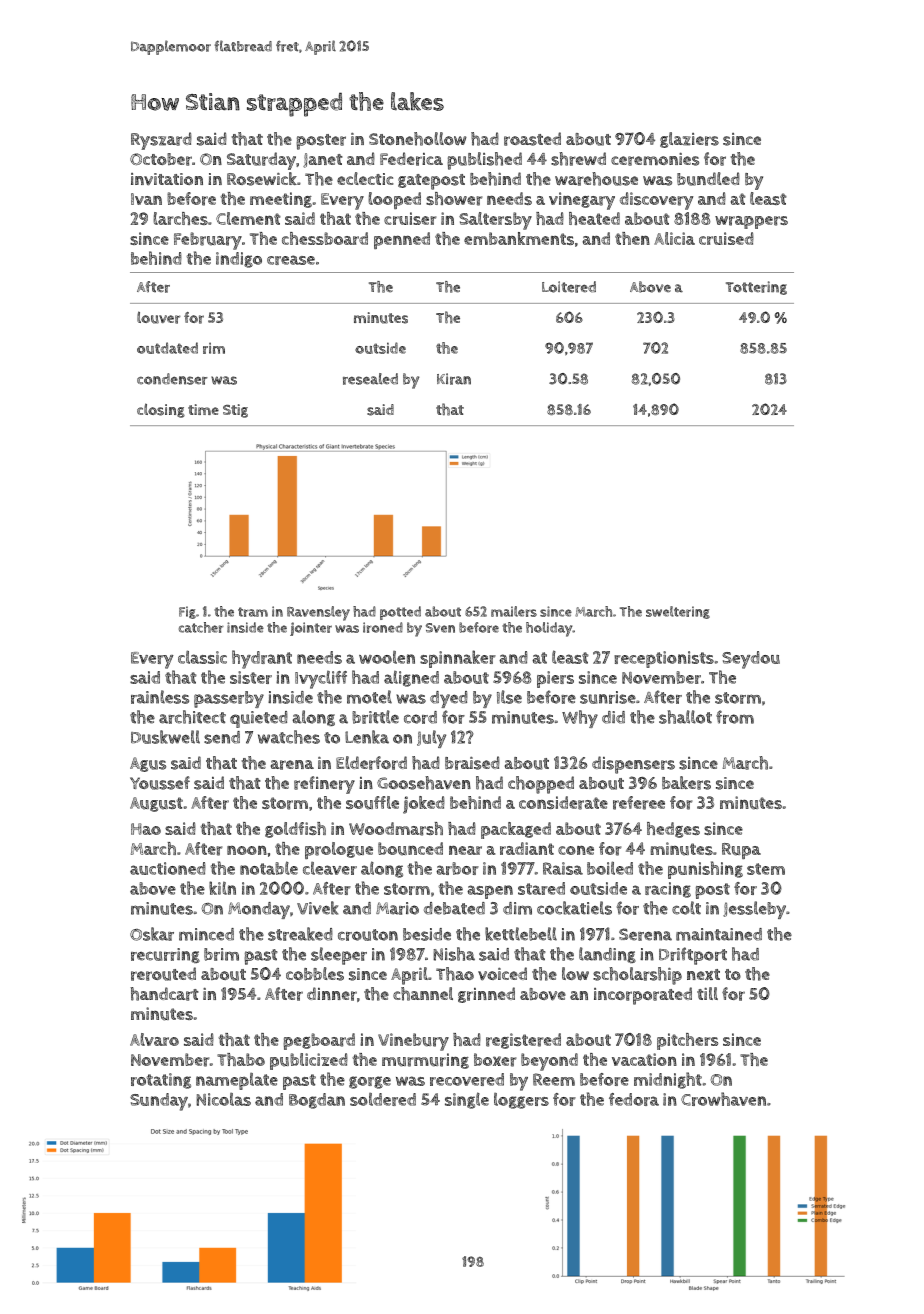  I want to click on glaziers, so click(689, 140).
